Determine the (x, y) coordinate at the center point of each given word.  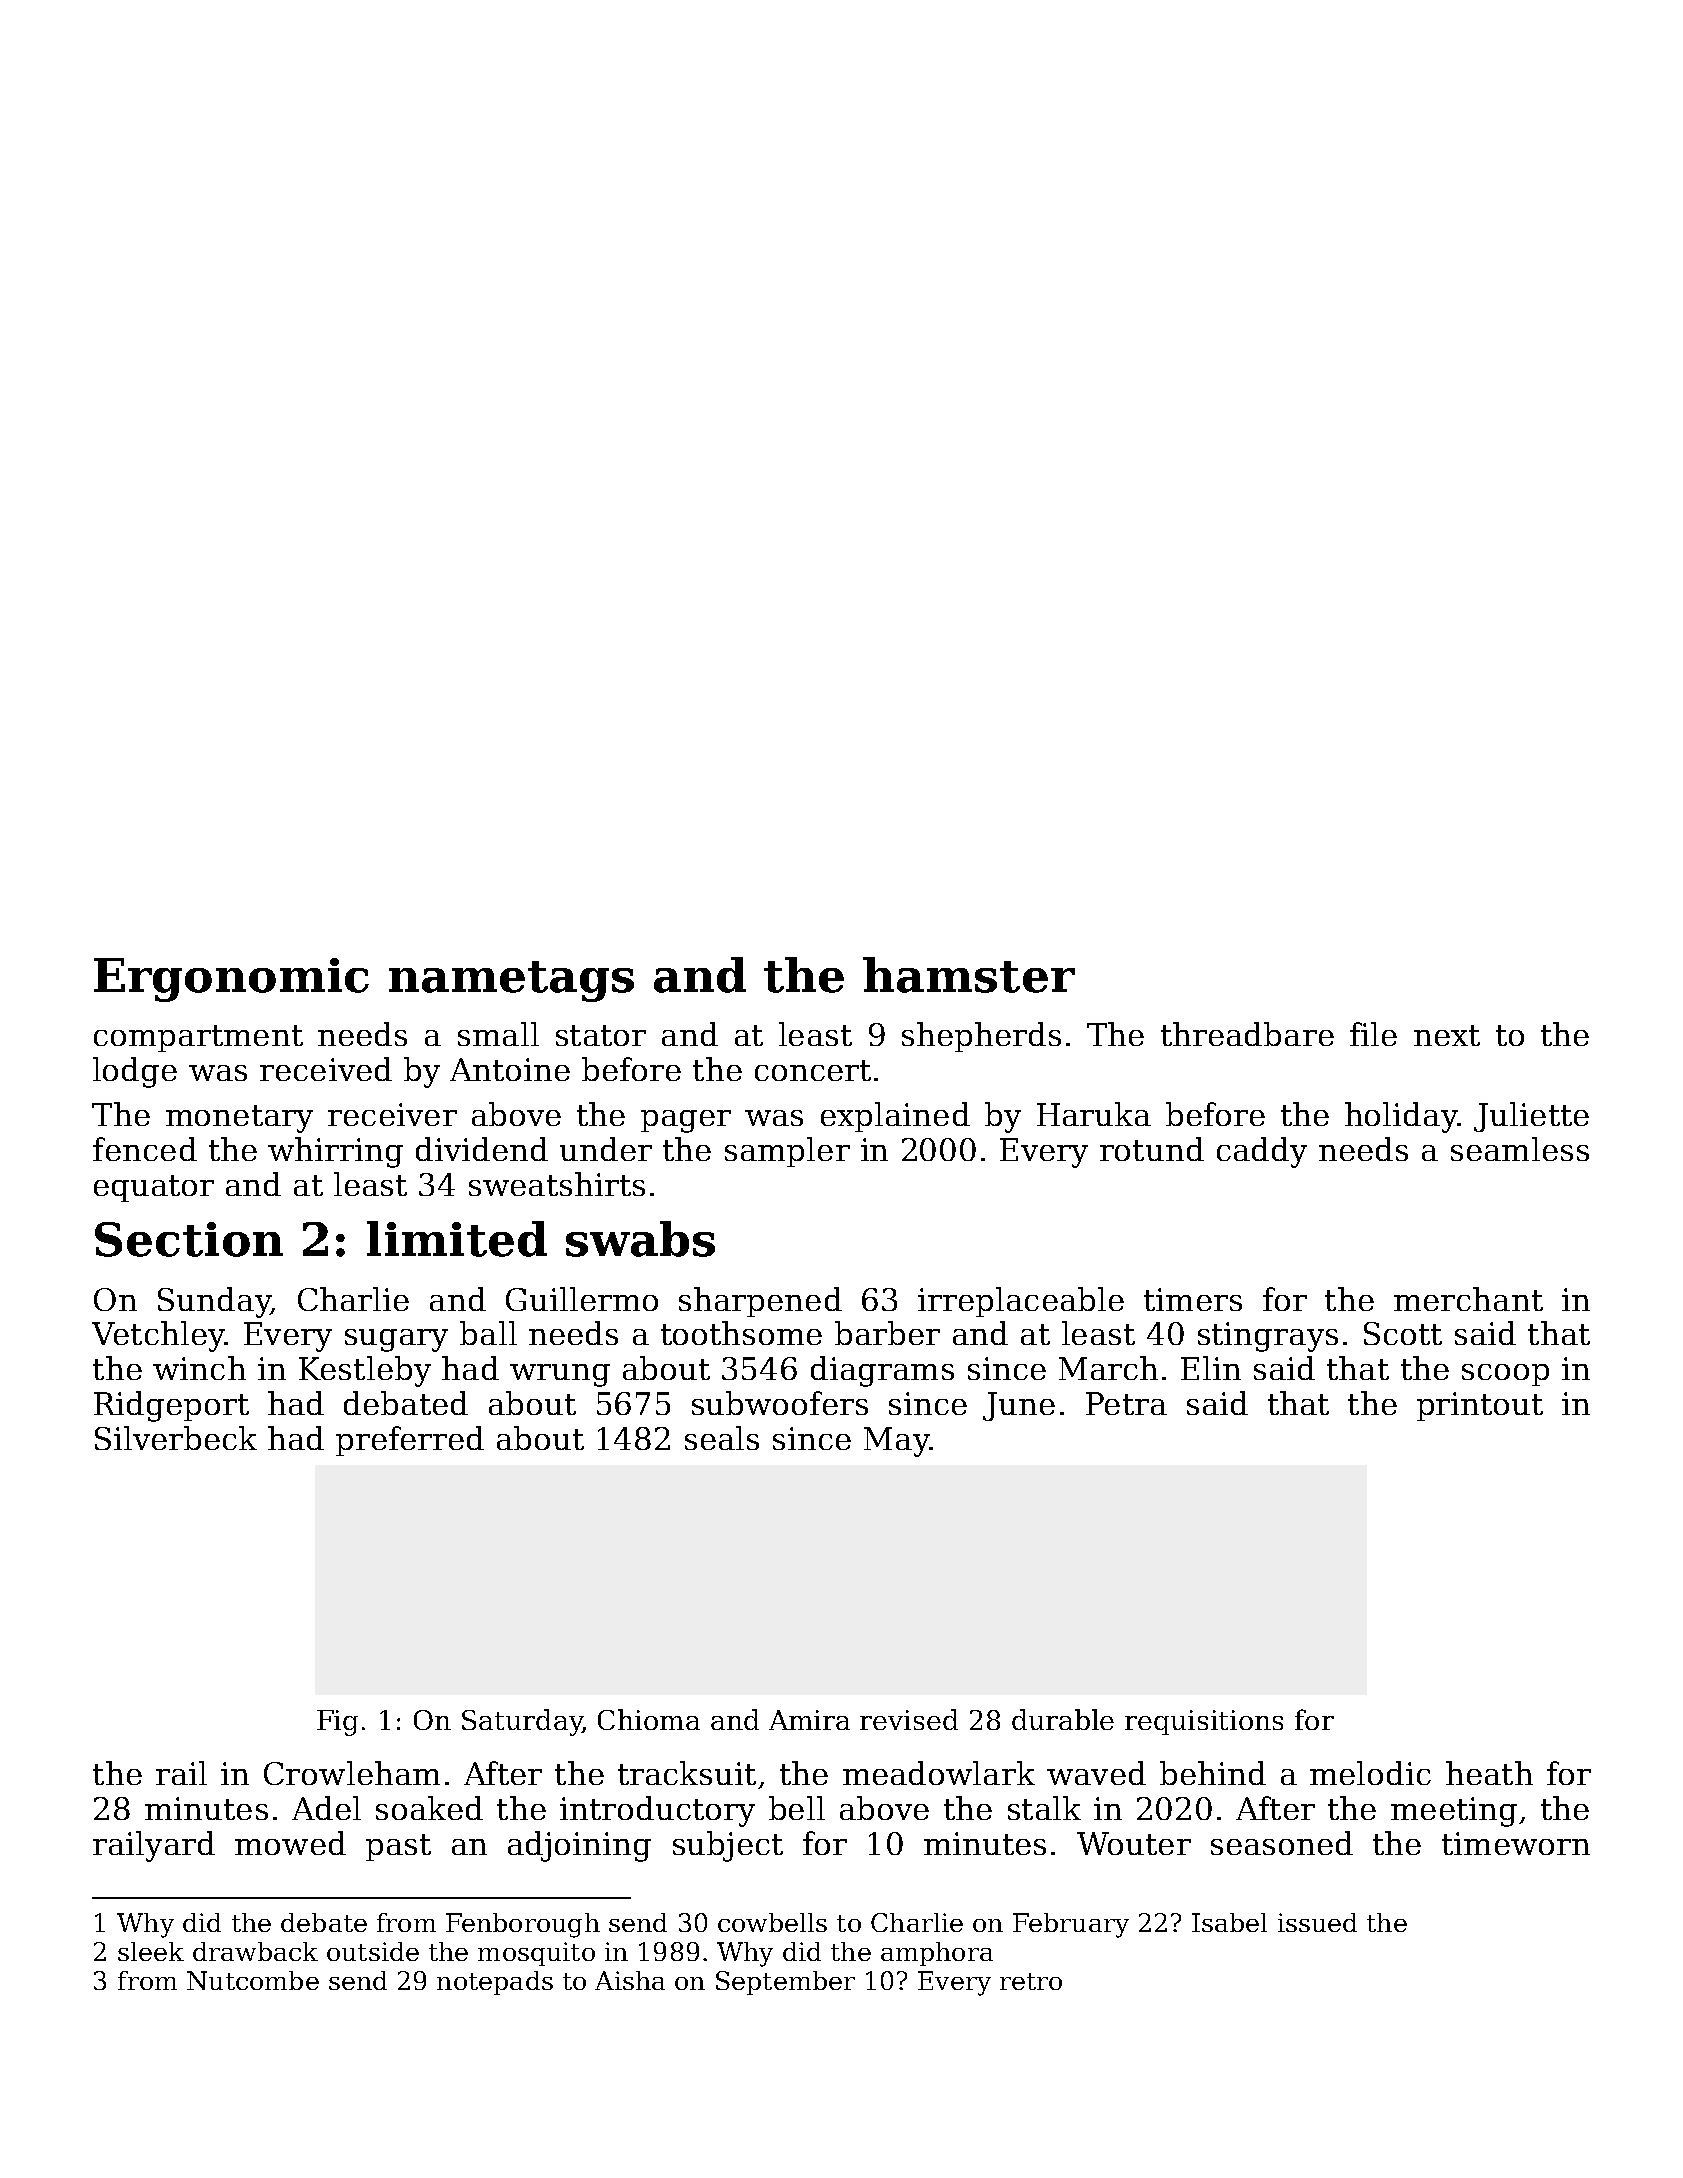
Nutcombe (253, 1980)
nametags (511, 981)
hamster (969, 975)
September (785, 1983)
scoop (1505, 1375)
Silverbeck (176, 1438)
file (1373, 1034)
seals (722, 1438)
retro (1031, 1981)
